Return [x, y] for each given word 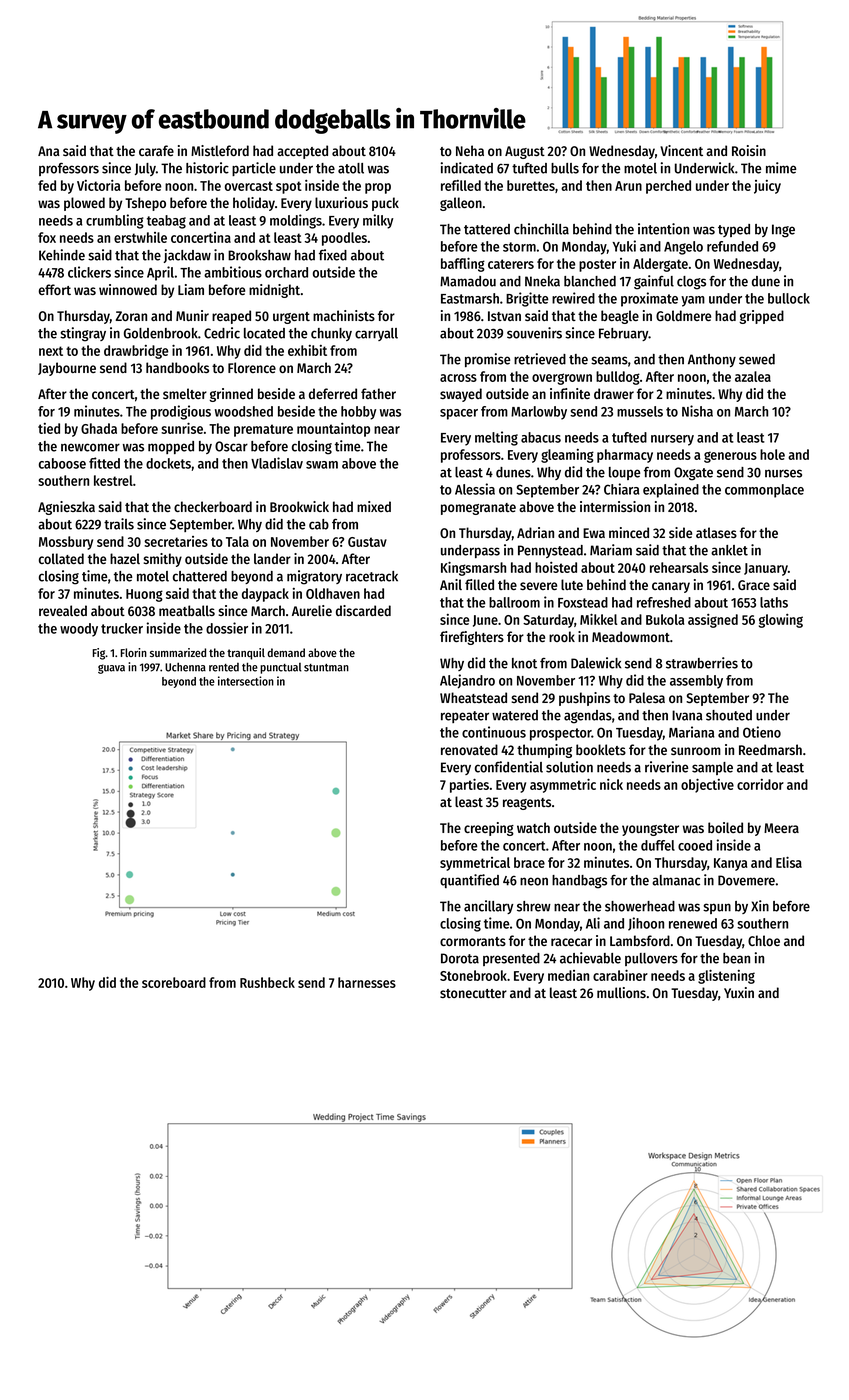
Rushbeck [267, 982]
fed [47, 185]
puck [385, 204]
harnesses [367, 982]
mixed [374, 506]
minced [629, 532]
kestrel [113, 480]
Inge [783, 231]
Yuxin [739, 992]
